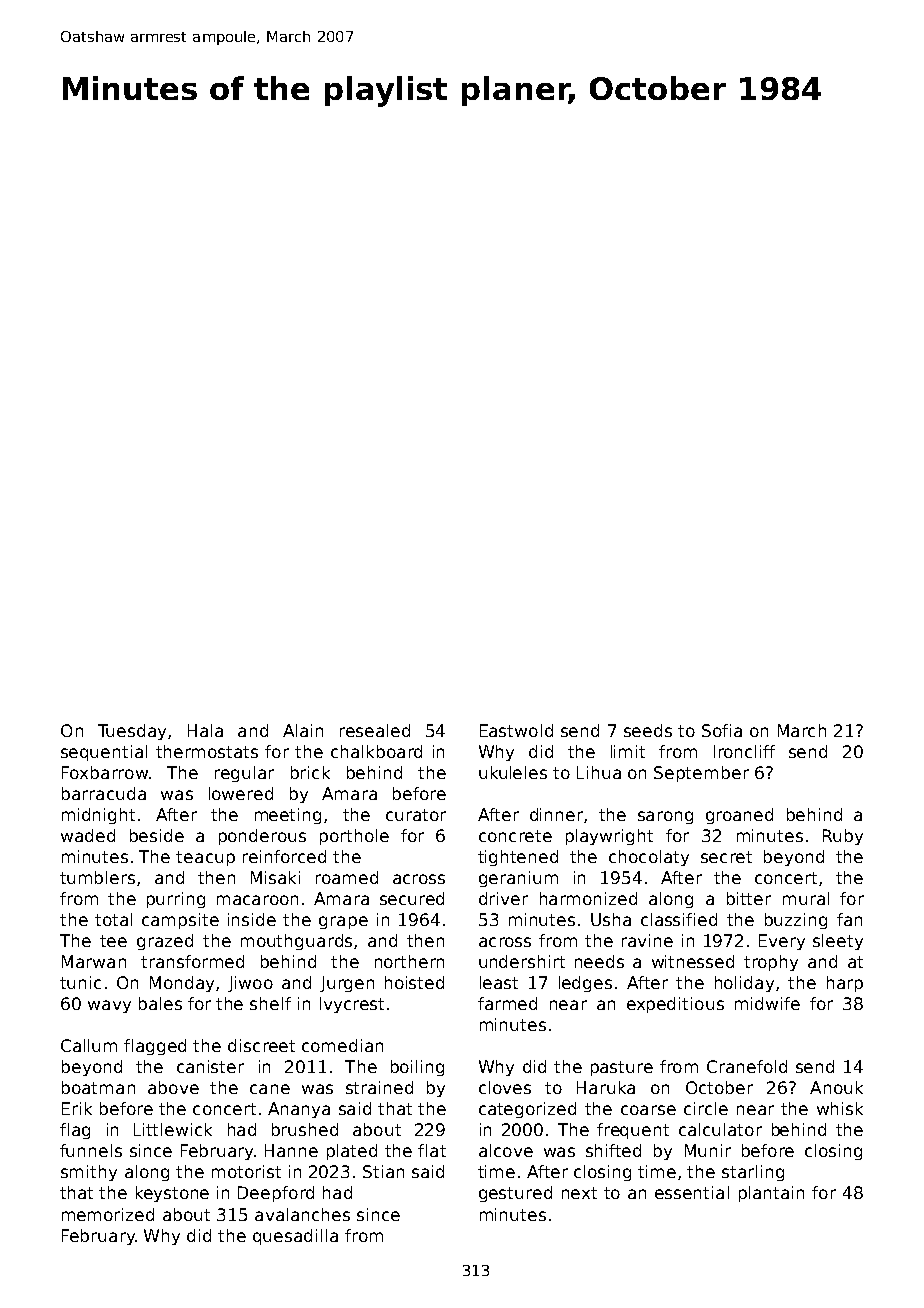 This document has height=1308, width=924. I want to click on groaned, so click(739, 816).
